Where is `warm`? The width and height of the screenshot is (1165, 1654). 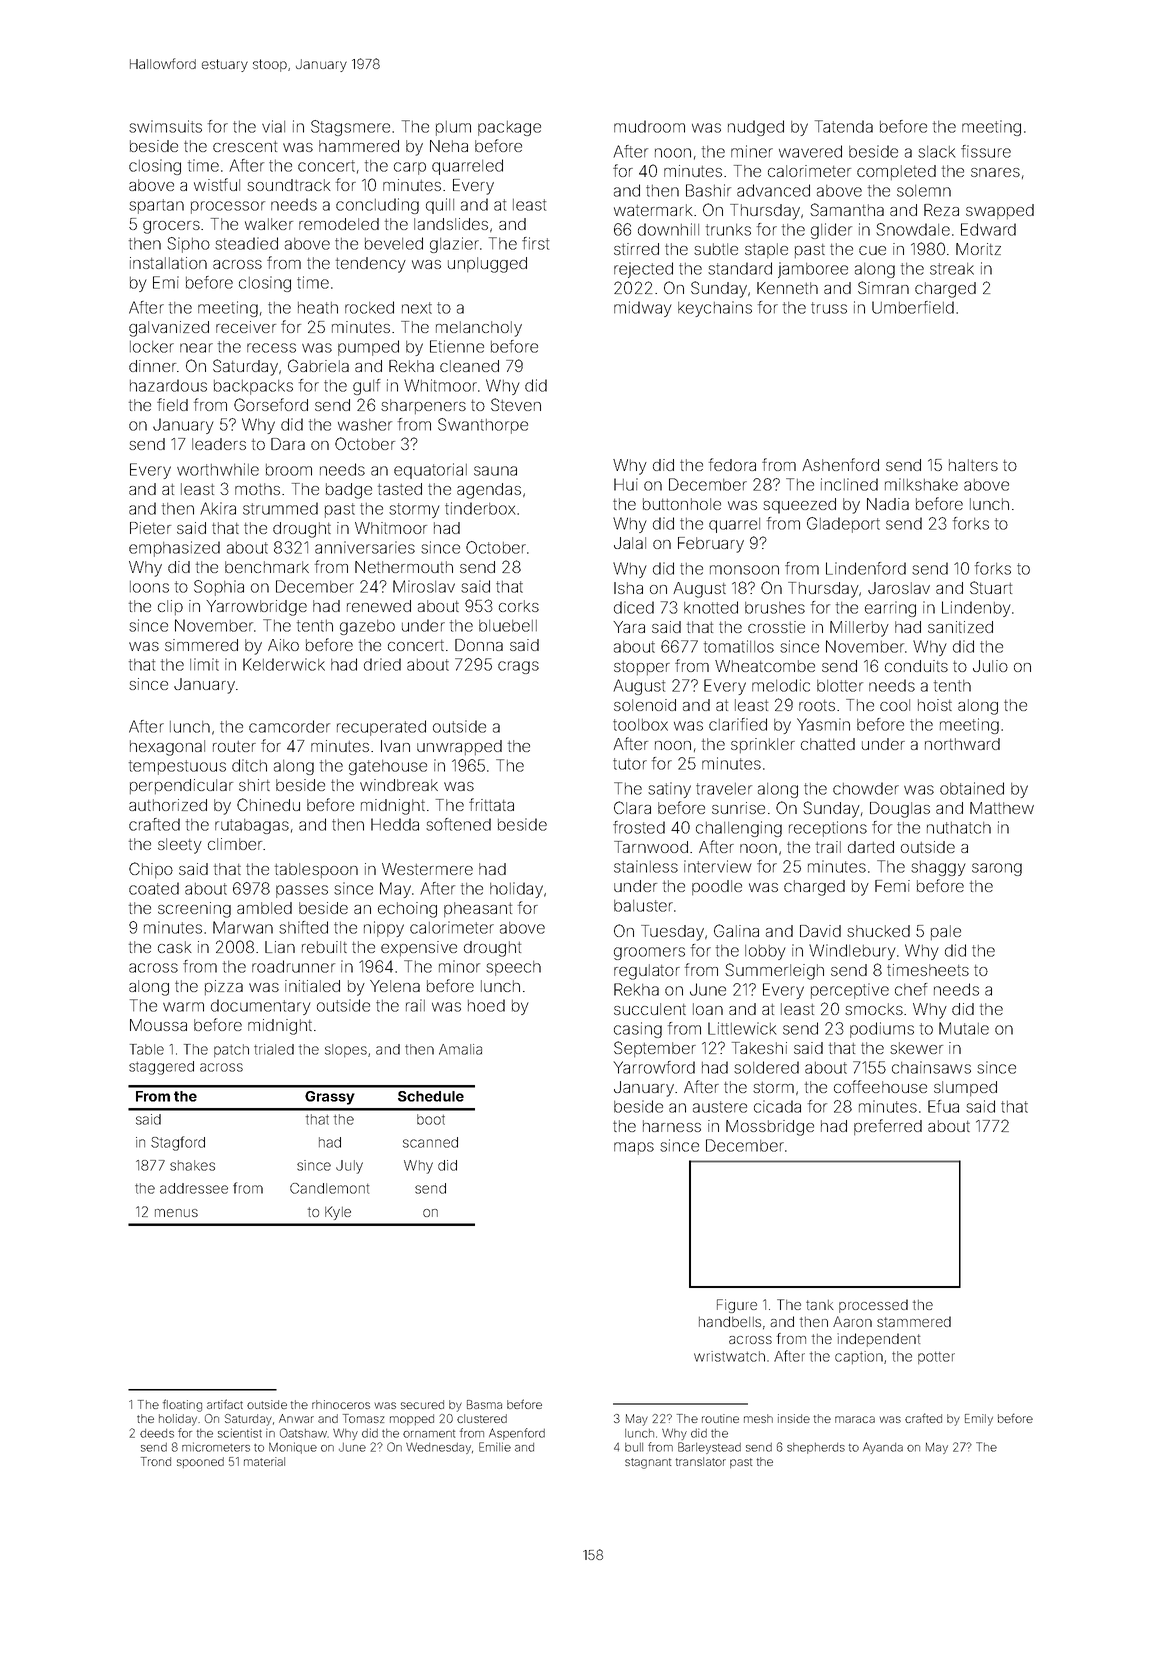
warm is located at coordinates (183, 1007).
